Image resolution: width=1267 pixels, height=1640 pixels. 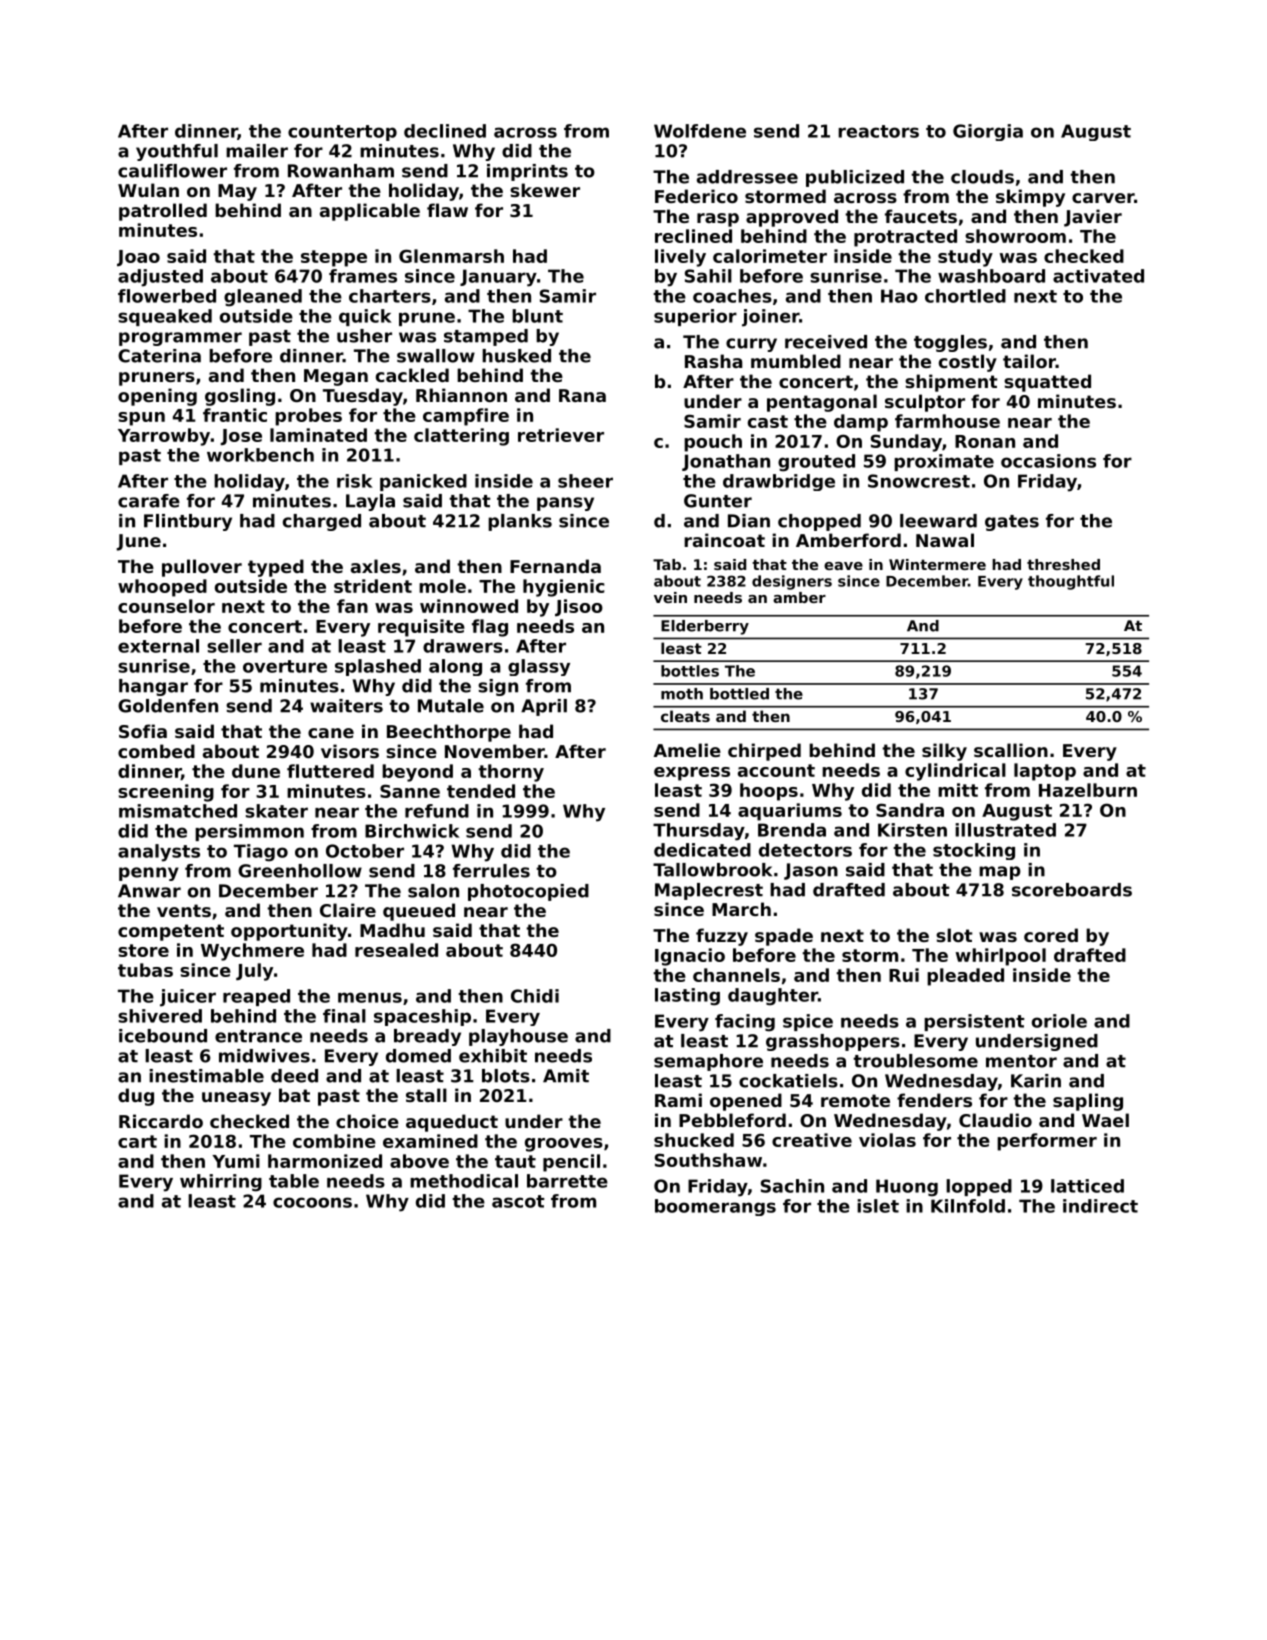 What do you see at coordinates (221, 1183) in the screenshot?
I see `whirring` at bounding box center [221, 1183].
